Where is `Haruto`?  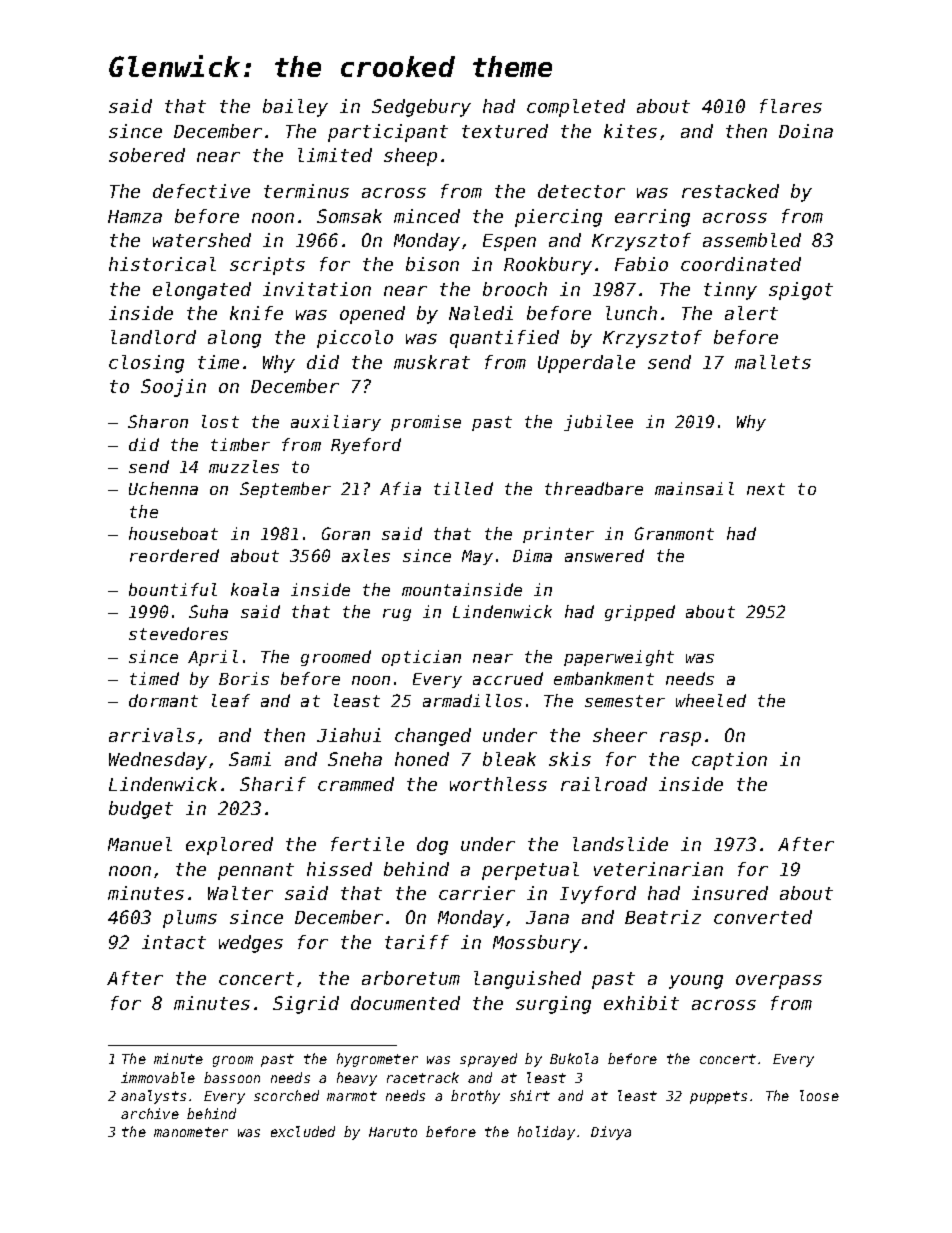
Haruto is located at coordinates (393, 1132).
